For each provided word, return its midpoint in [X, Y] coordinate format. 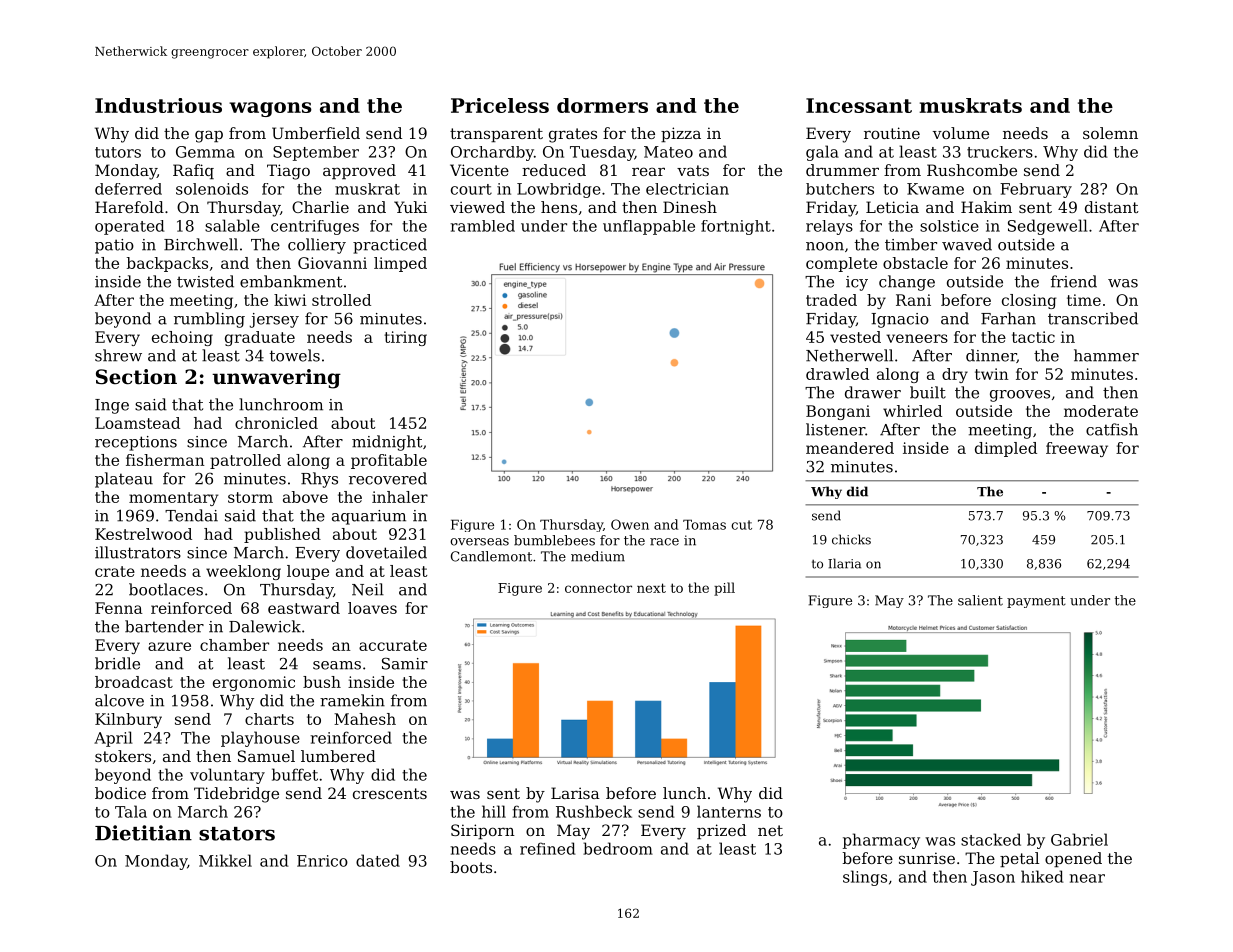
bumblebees [554, 540]
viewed [477, 207]
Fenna [119, 608]
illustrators [138, 552]
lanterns [729, 811]
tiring [405, 338]
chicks [851, 539]
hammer [1106, 355]
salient [980, 600]
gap [209, 136]
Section [136, 377]
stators [237, 834]
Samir [405, 663]
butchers [840, 189]
